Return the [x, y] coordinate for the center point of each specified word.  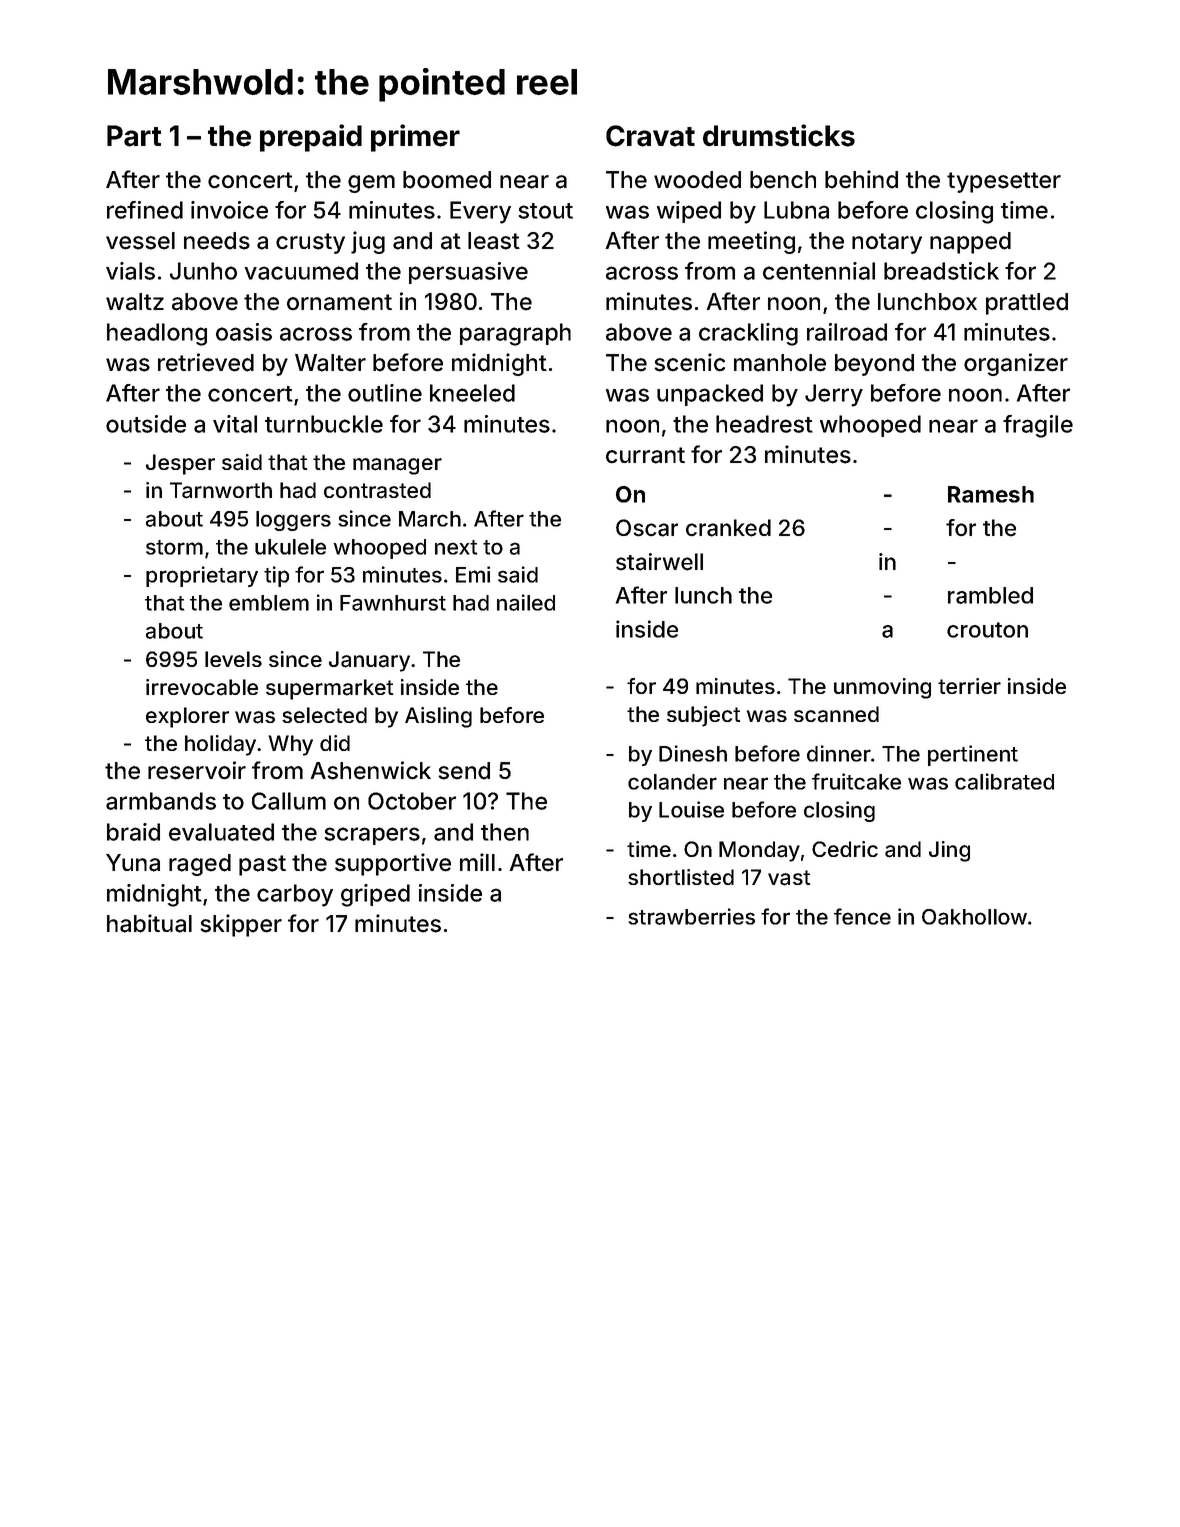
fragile [1038, 426]
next [456, 547]
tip [276, 576]
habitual [149, 923]
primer [415, 138]
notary [887, 243]
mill [477, 862]
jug [368, 242]
